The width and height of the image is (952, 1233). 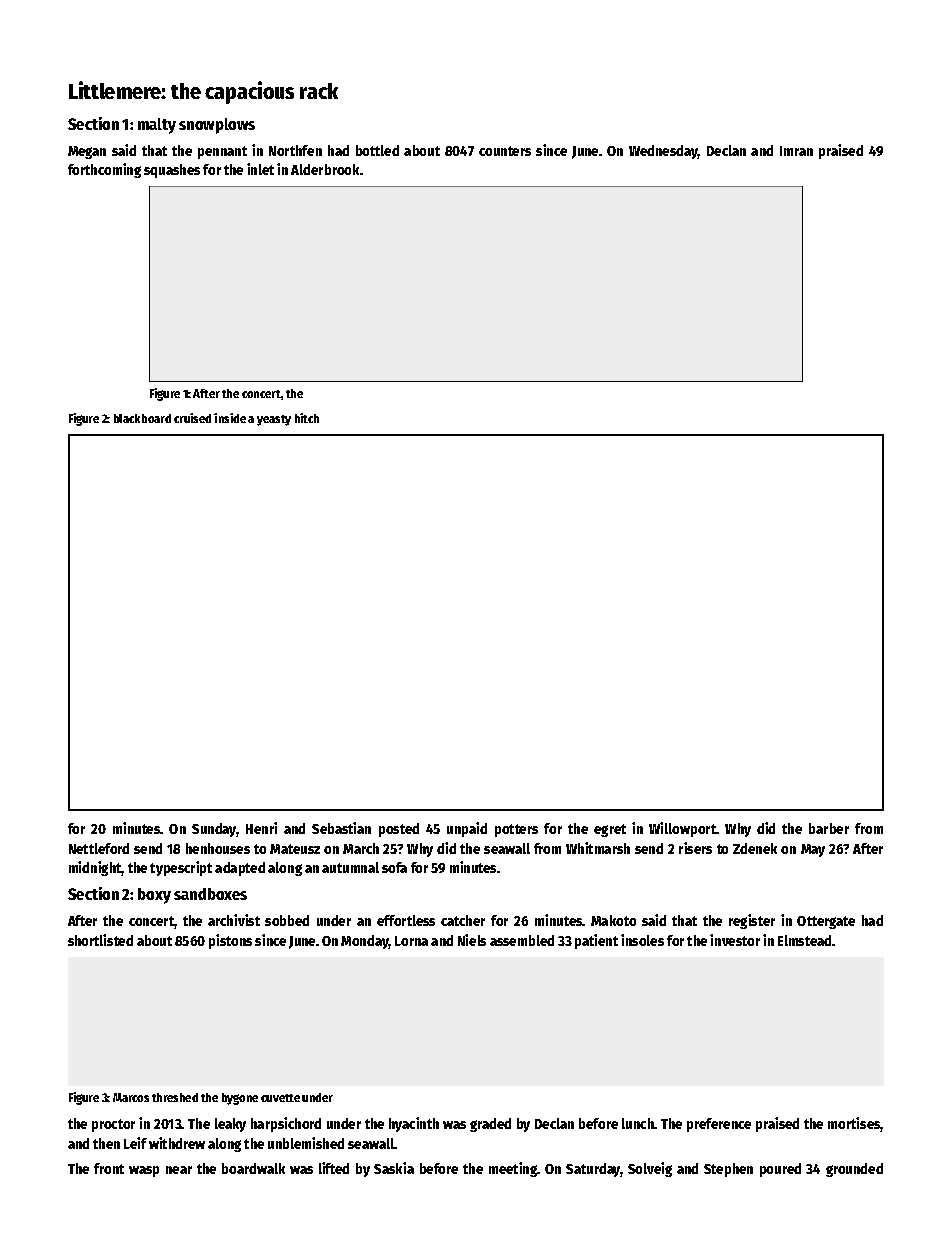 I want to click on posted, so click(x=399, y=830).
